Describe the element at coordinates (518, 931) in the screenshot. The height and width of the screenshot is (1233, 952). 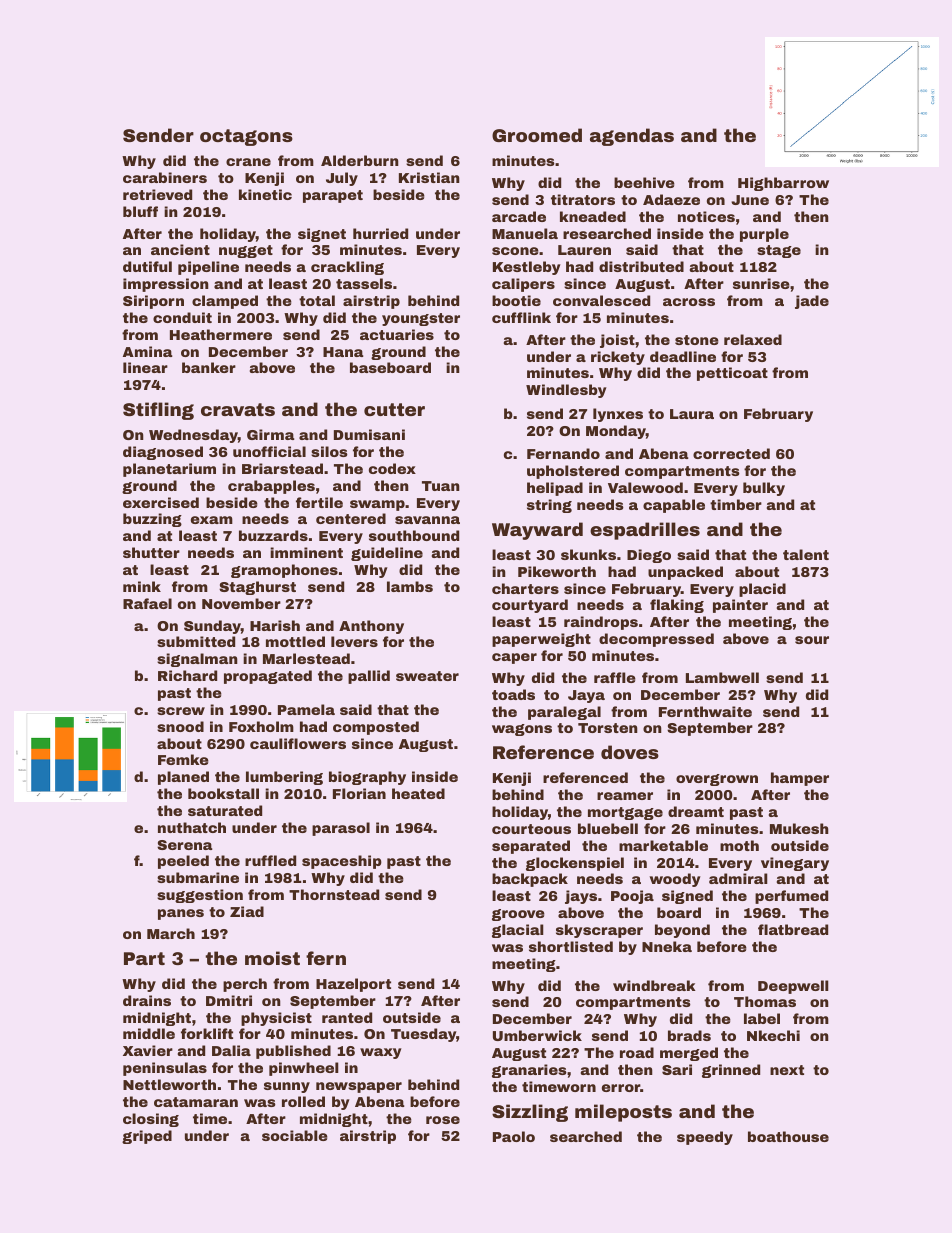
I see `glacial` at that location.
